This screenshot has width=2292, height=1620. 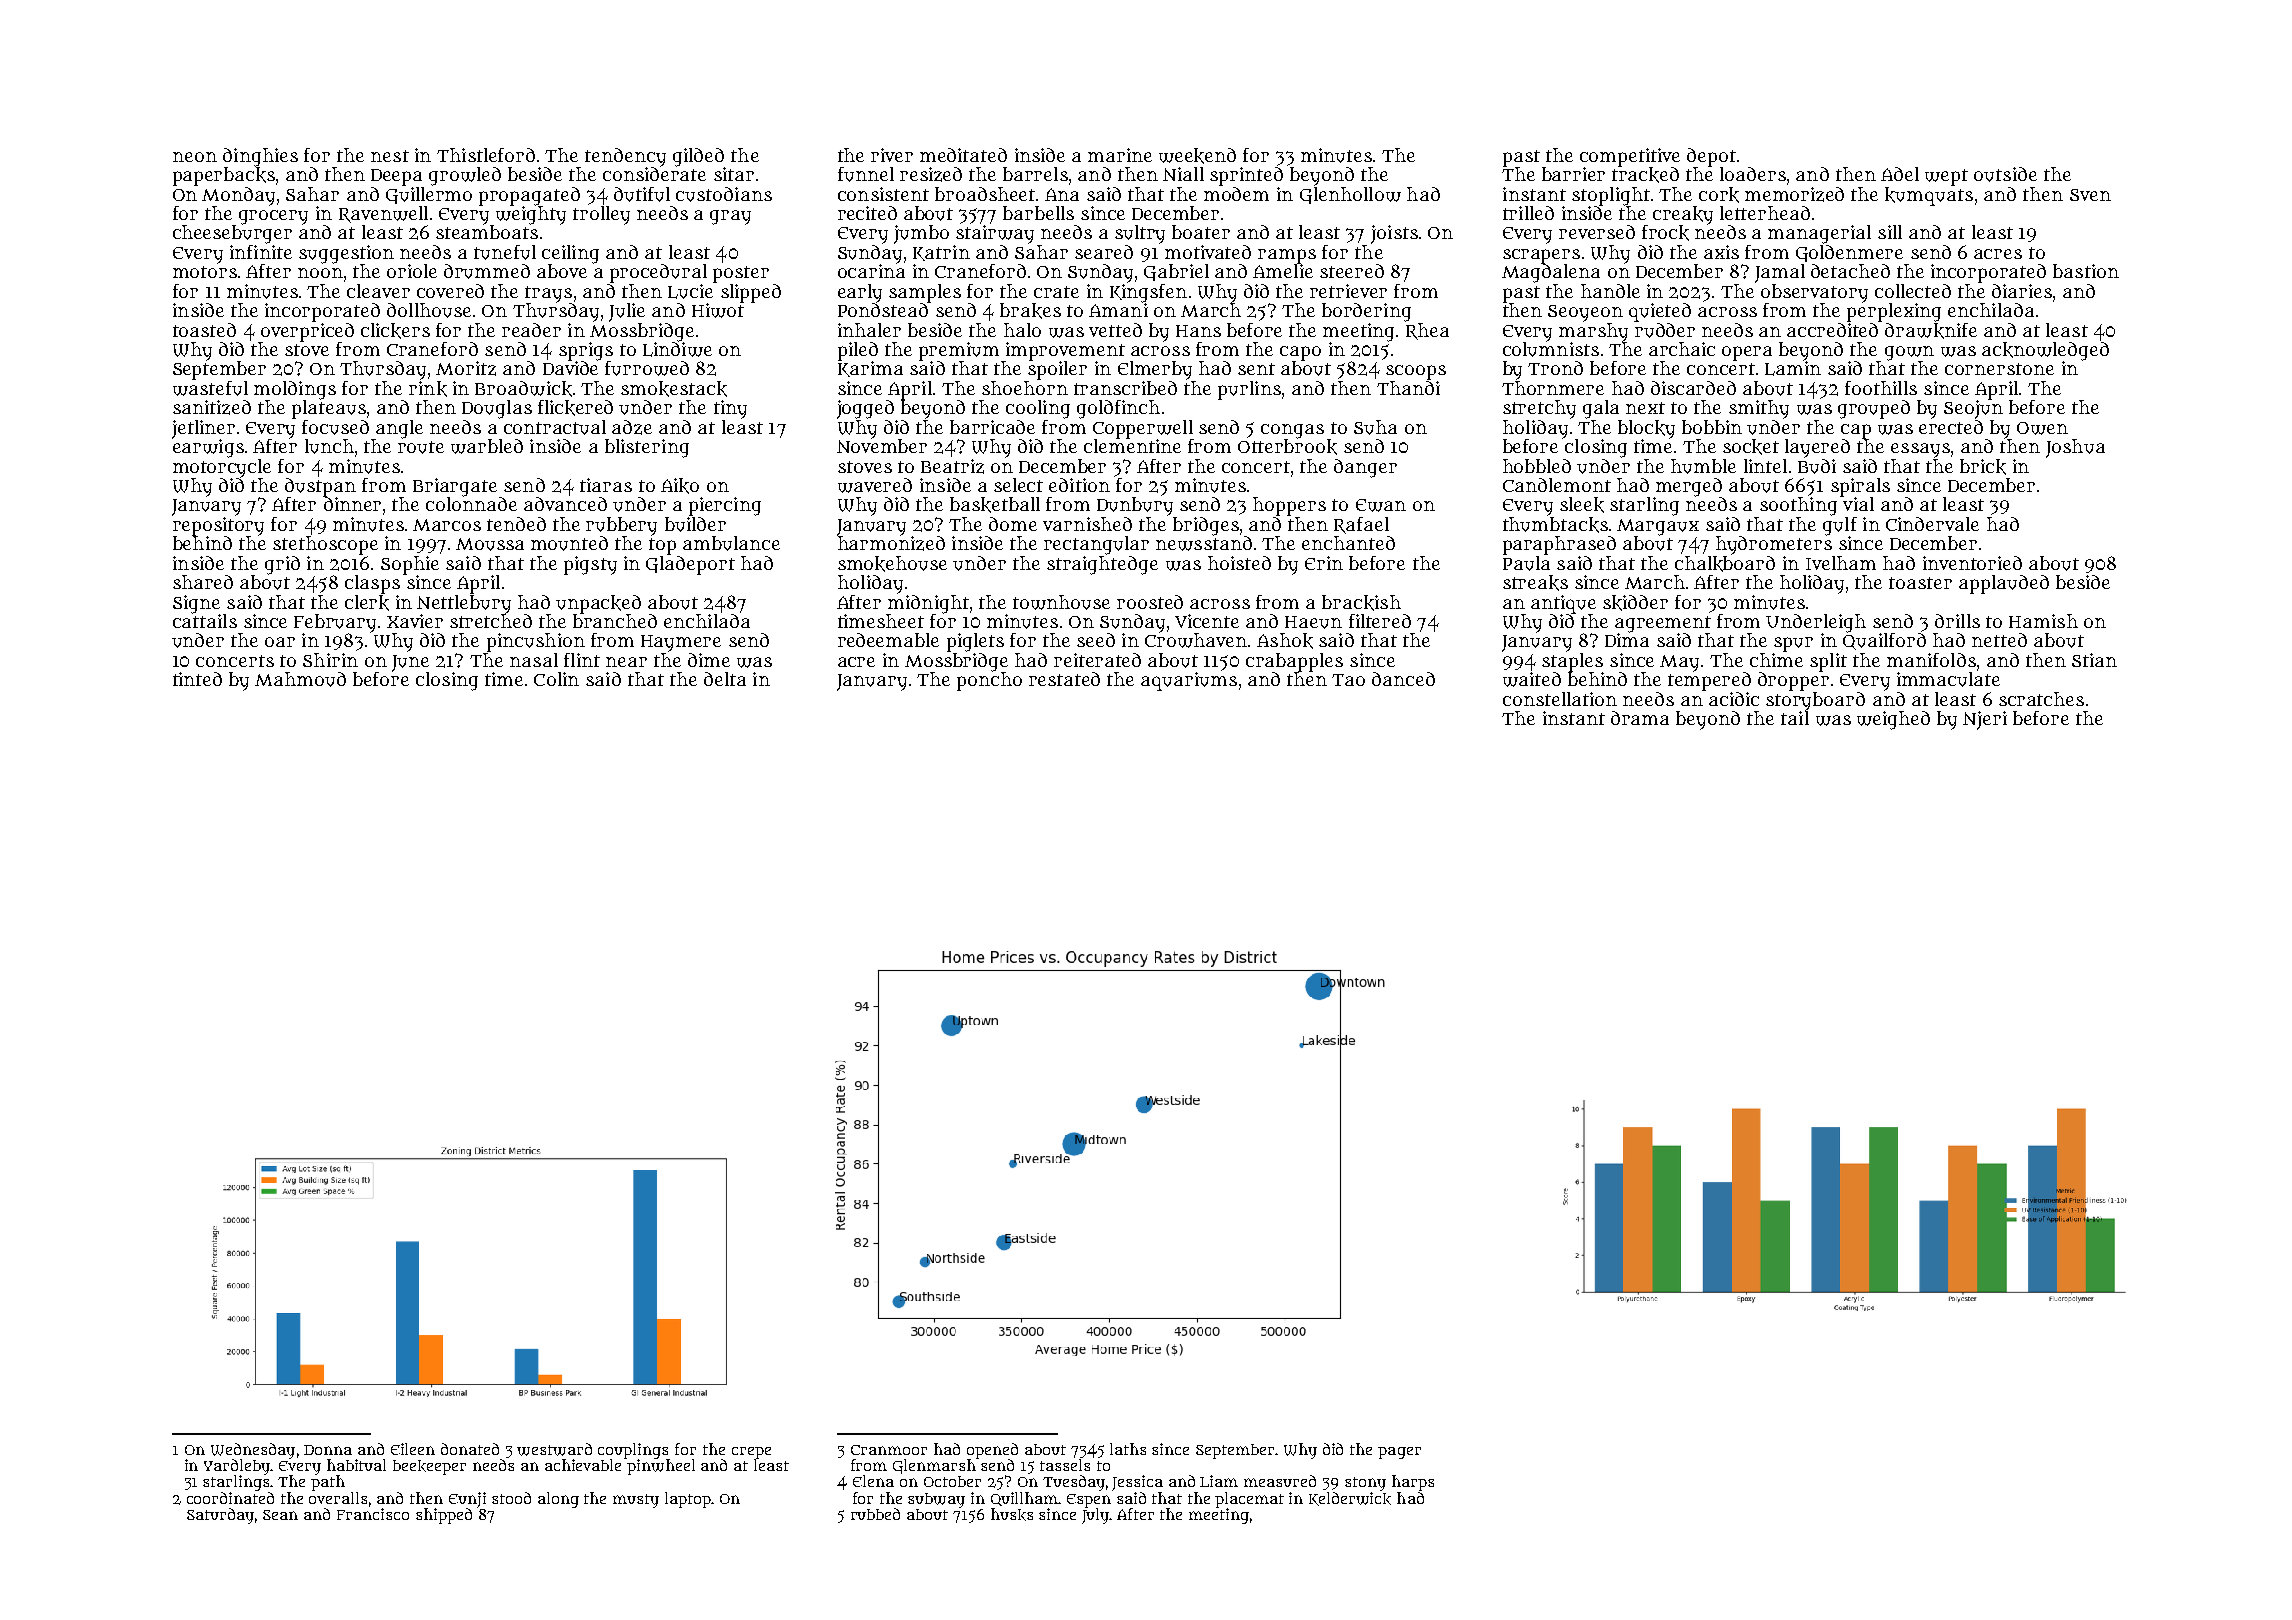 I want to click on bastion, so click(x=2086, y=271).
